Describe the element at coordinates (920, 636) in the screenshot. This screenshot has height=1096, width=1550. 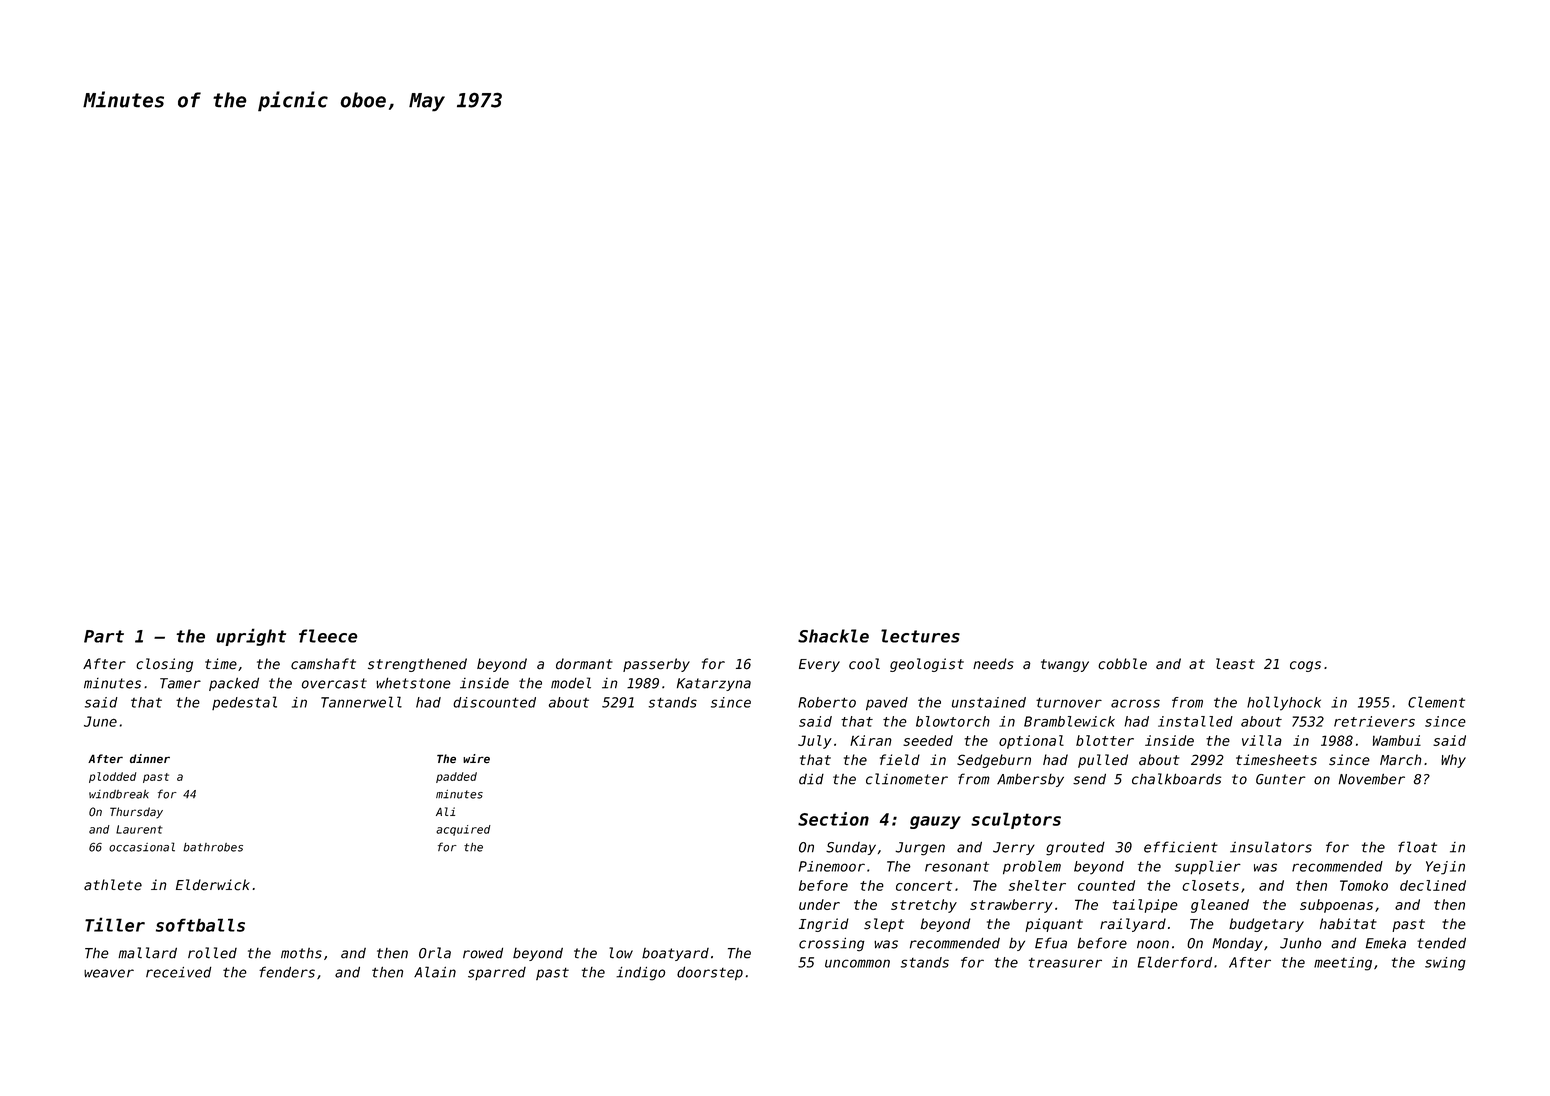
I see `lectures` at that location.
